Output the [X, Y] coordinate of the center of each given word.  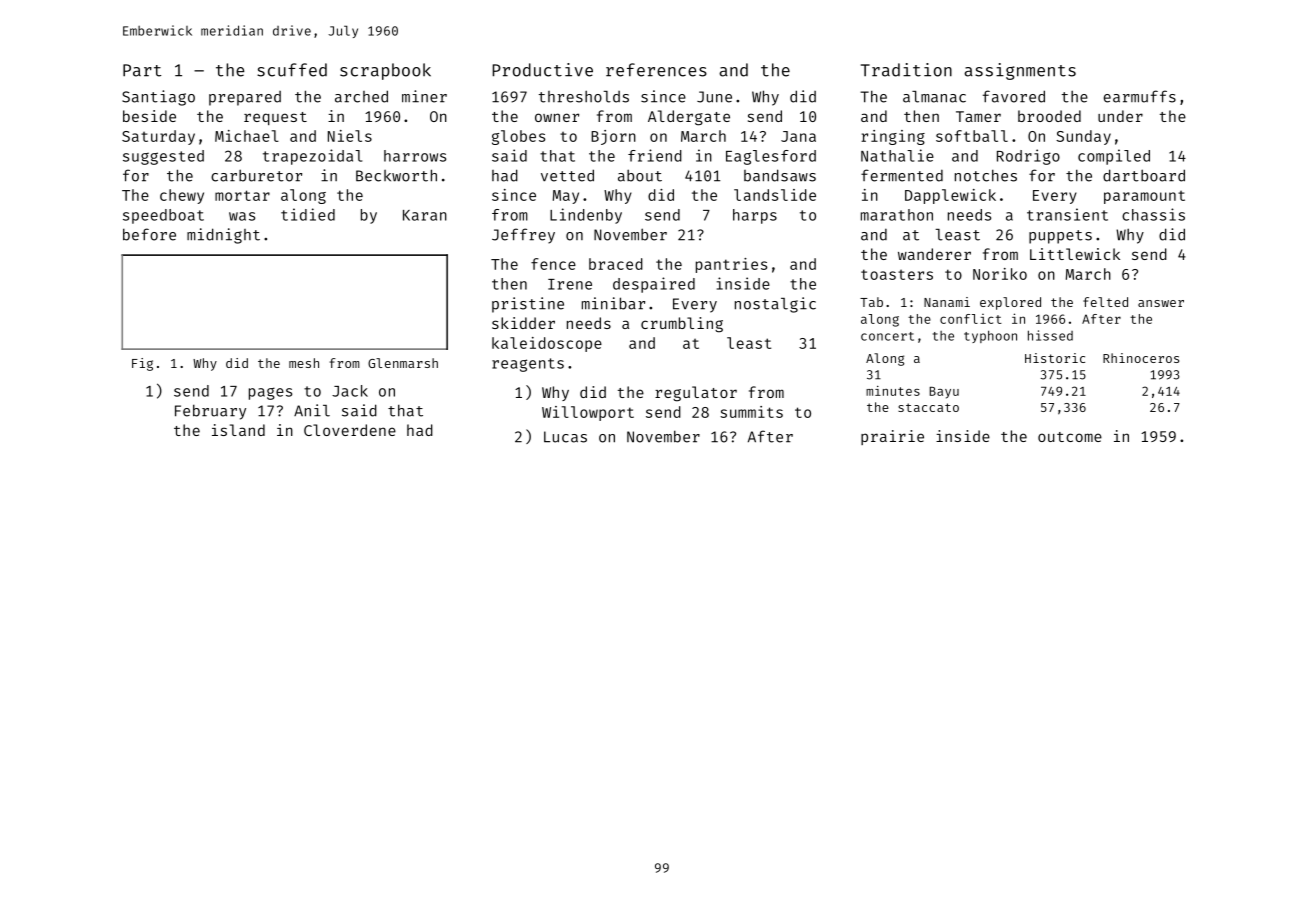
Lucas [565, 437]
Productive [542, 70]
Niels [350, 136]
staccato [928, 407]
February [210, 412]
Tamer [978, 116]
